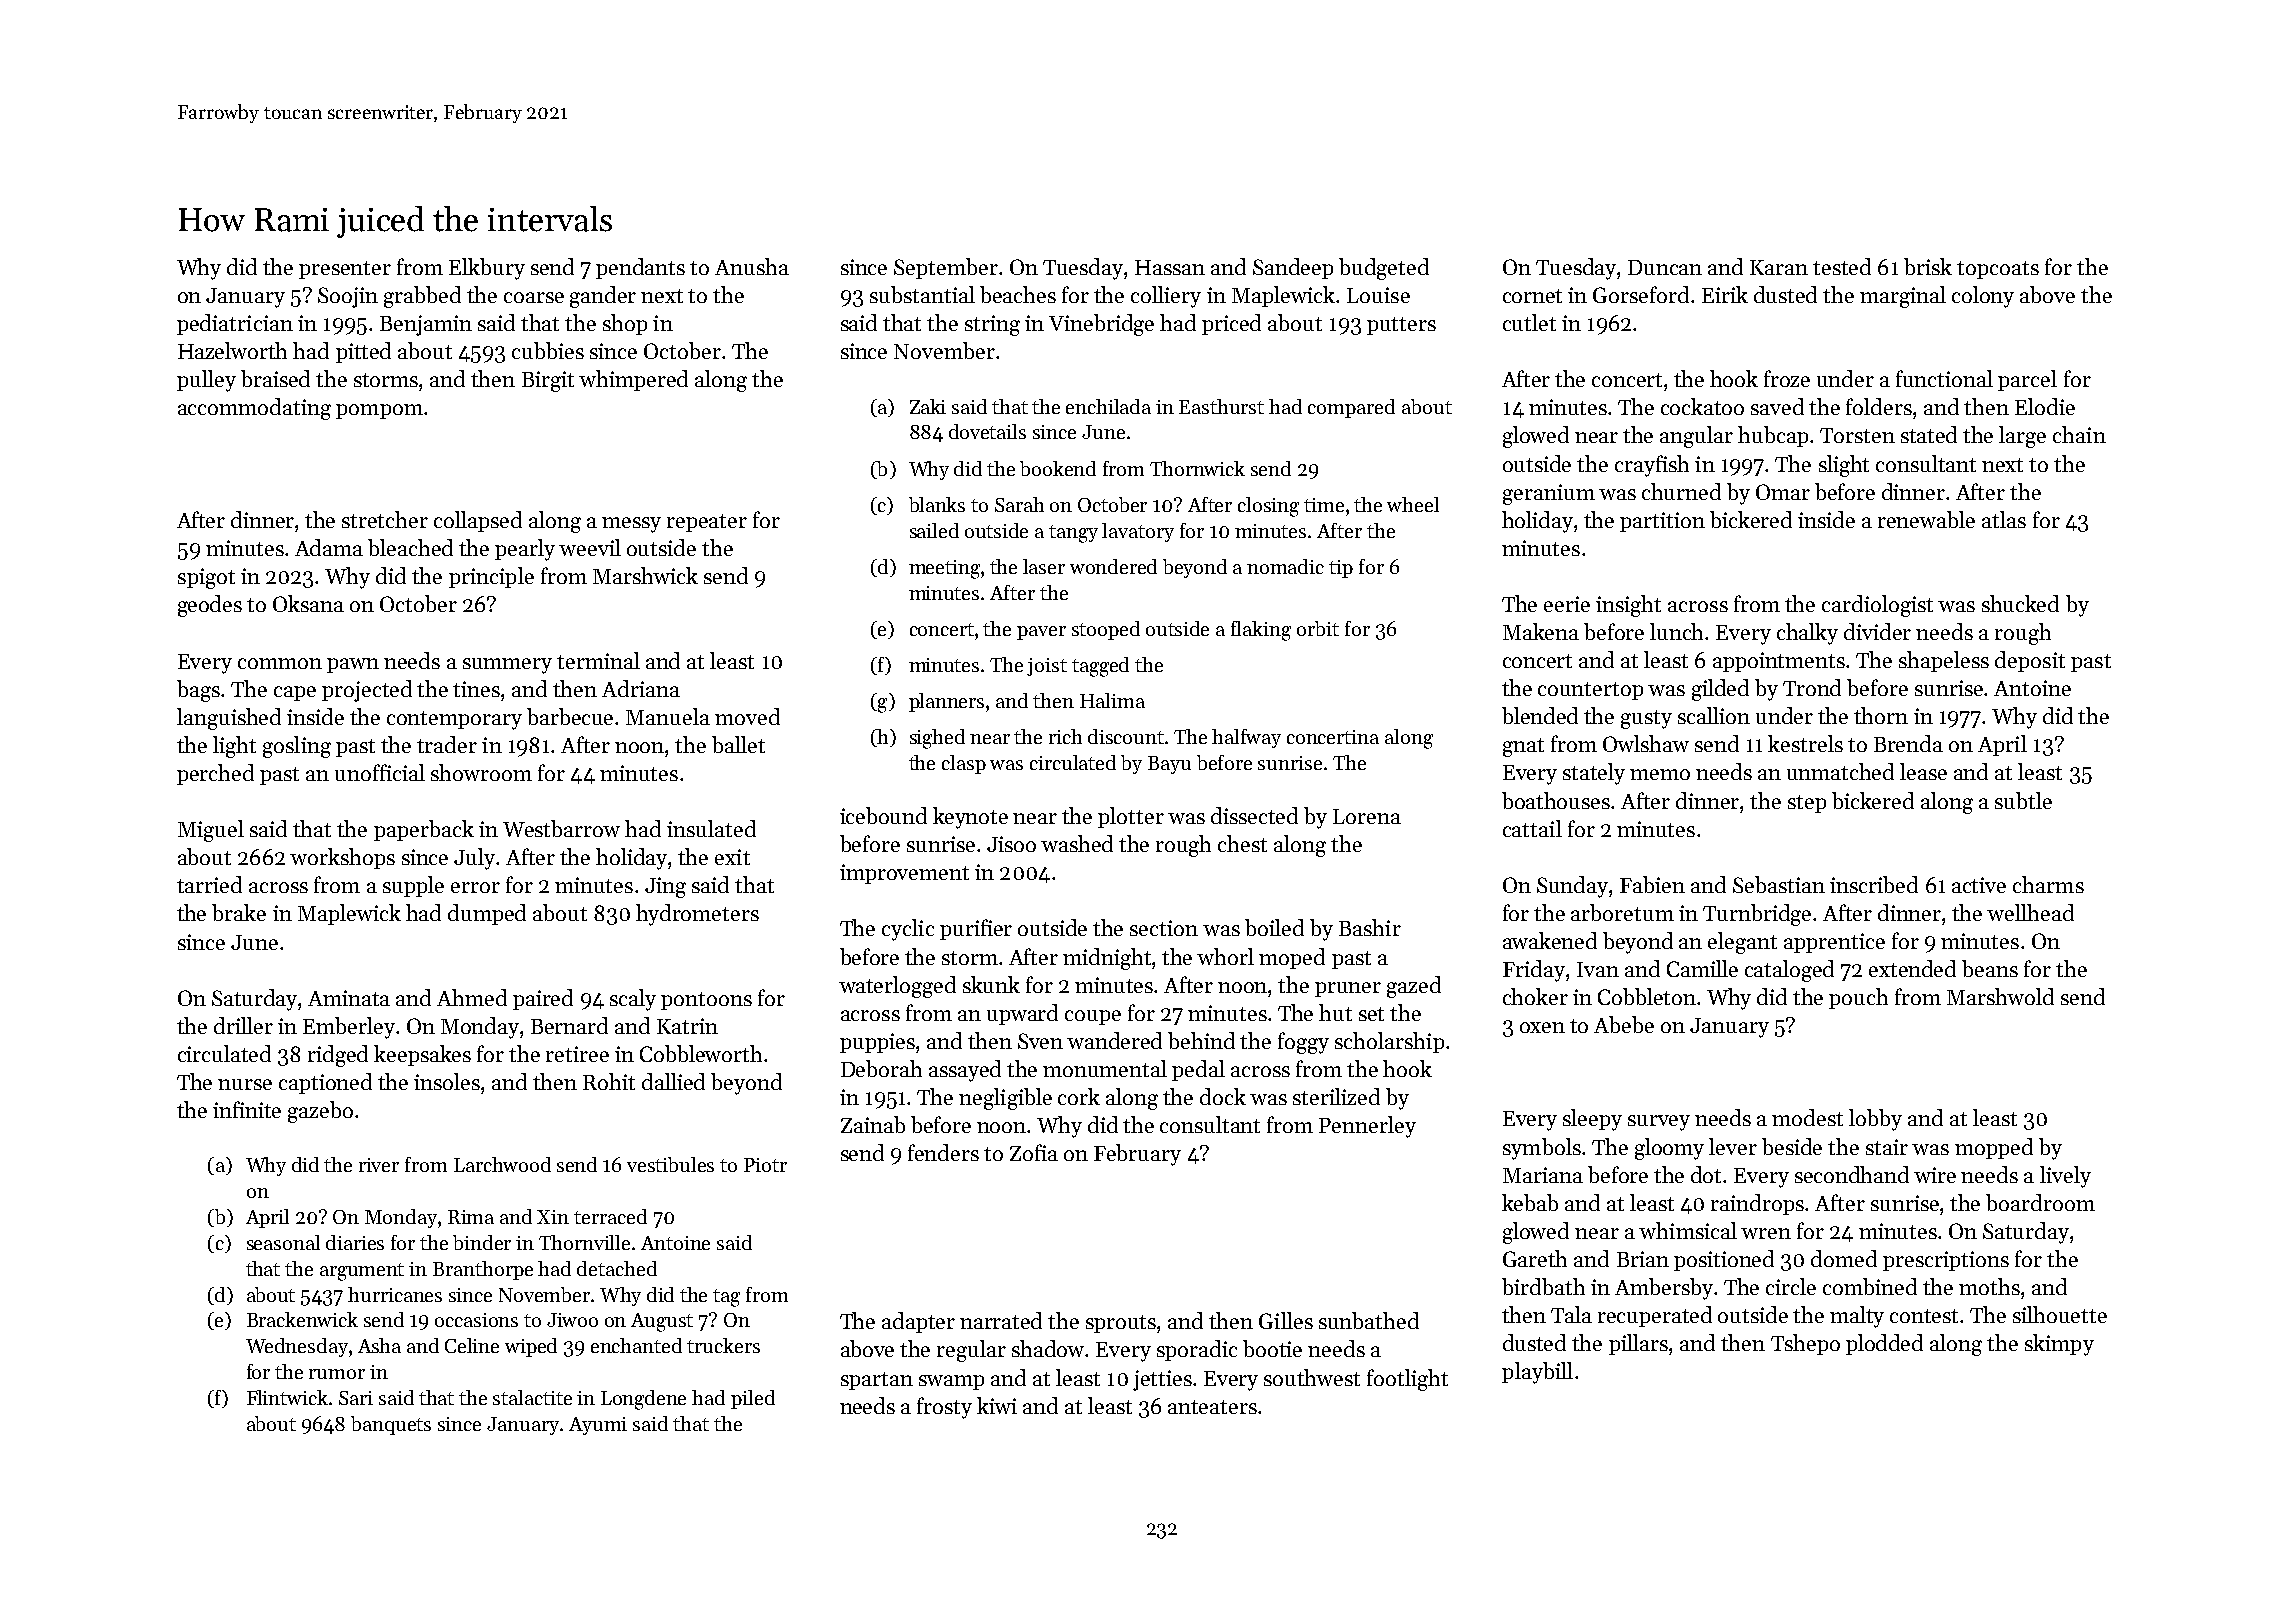 The width and height of the screenshot is (2292, 1620). I want to click on coupe, so click(1093, 1017).
